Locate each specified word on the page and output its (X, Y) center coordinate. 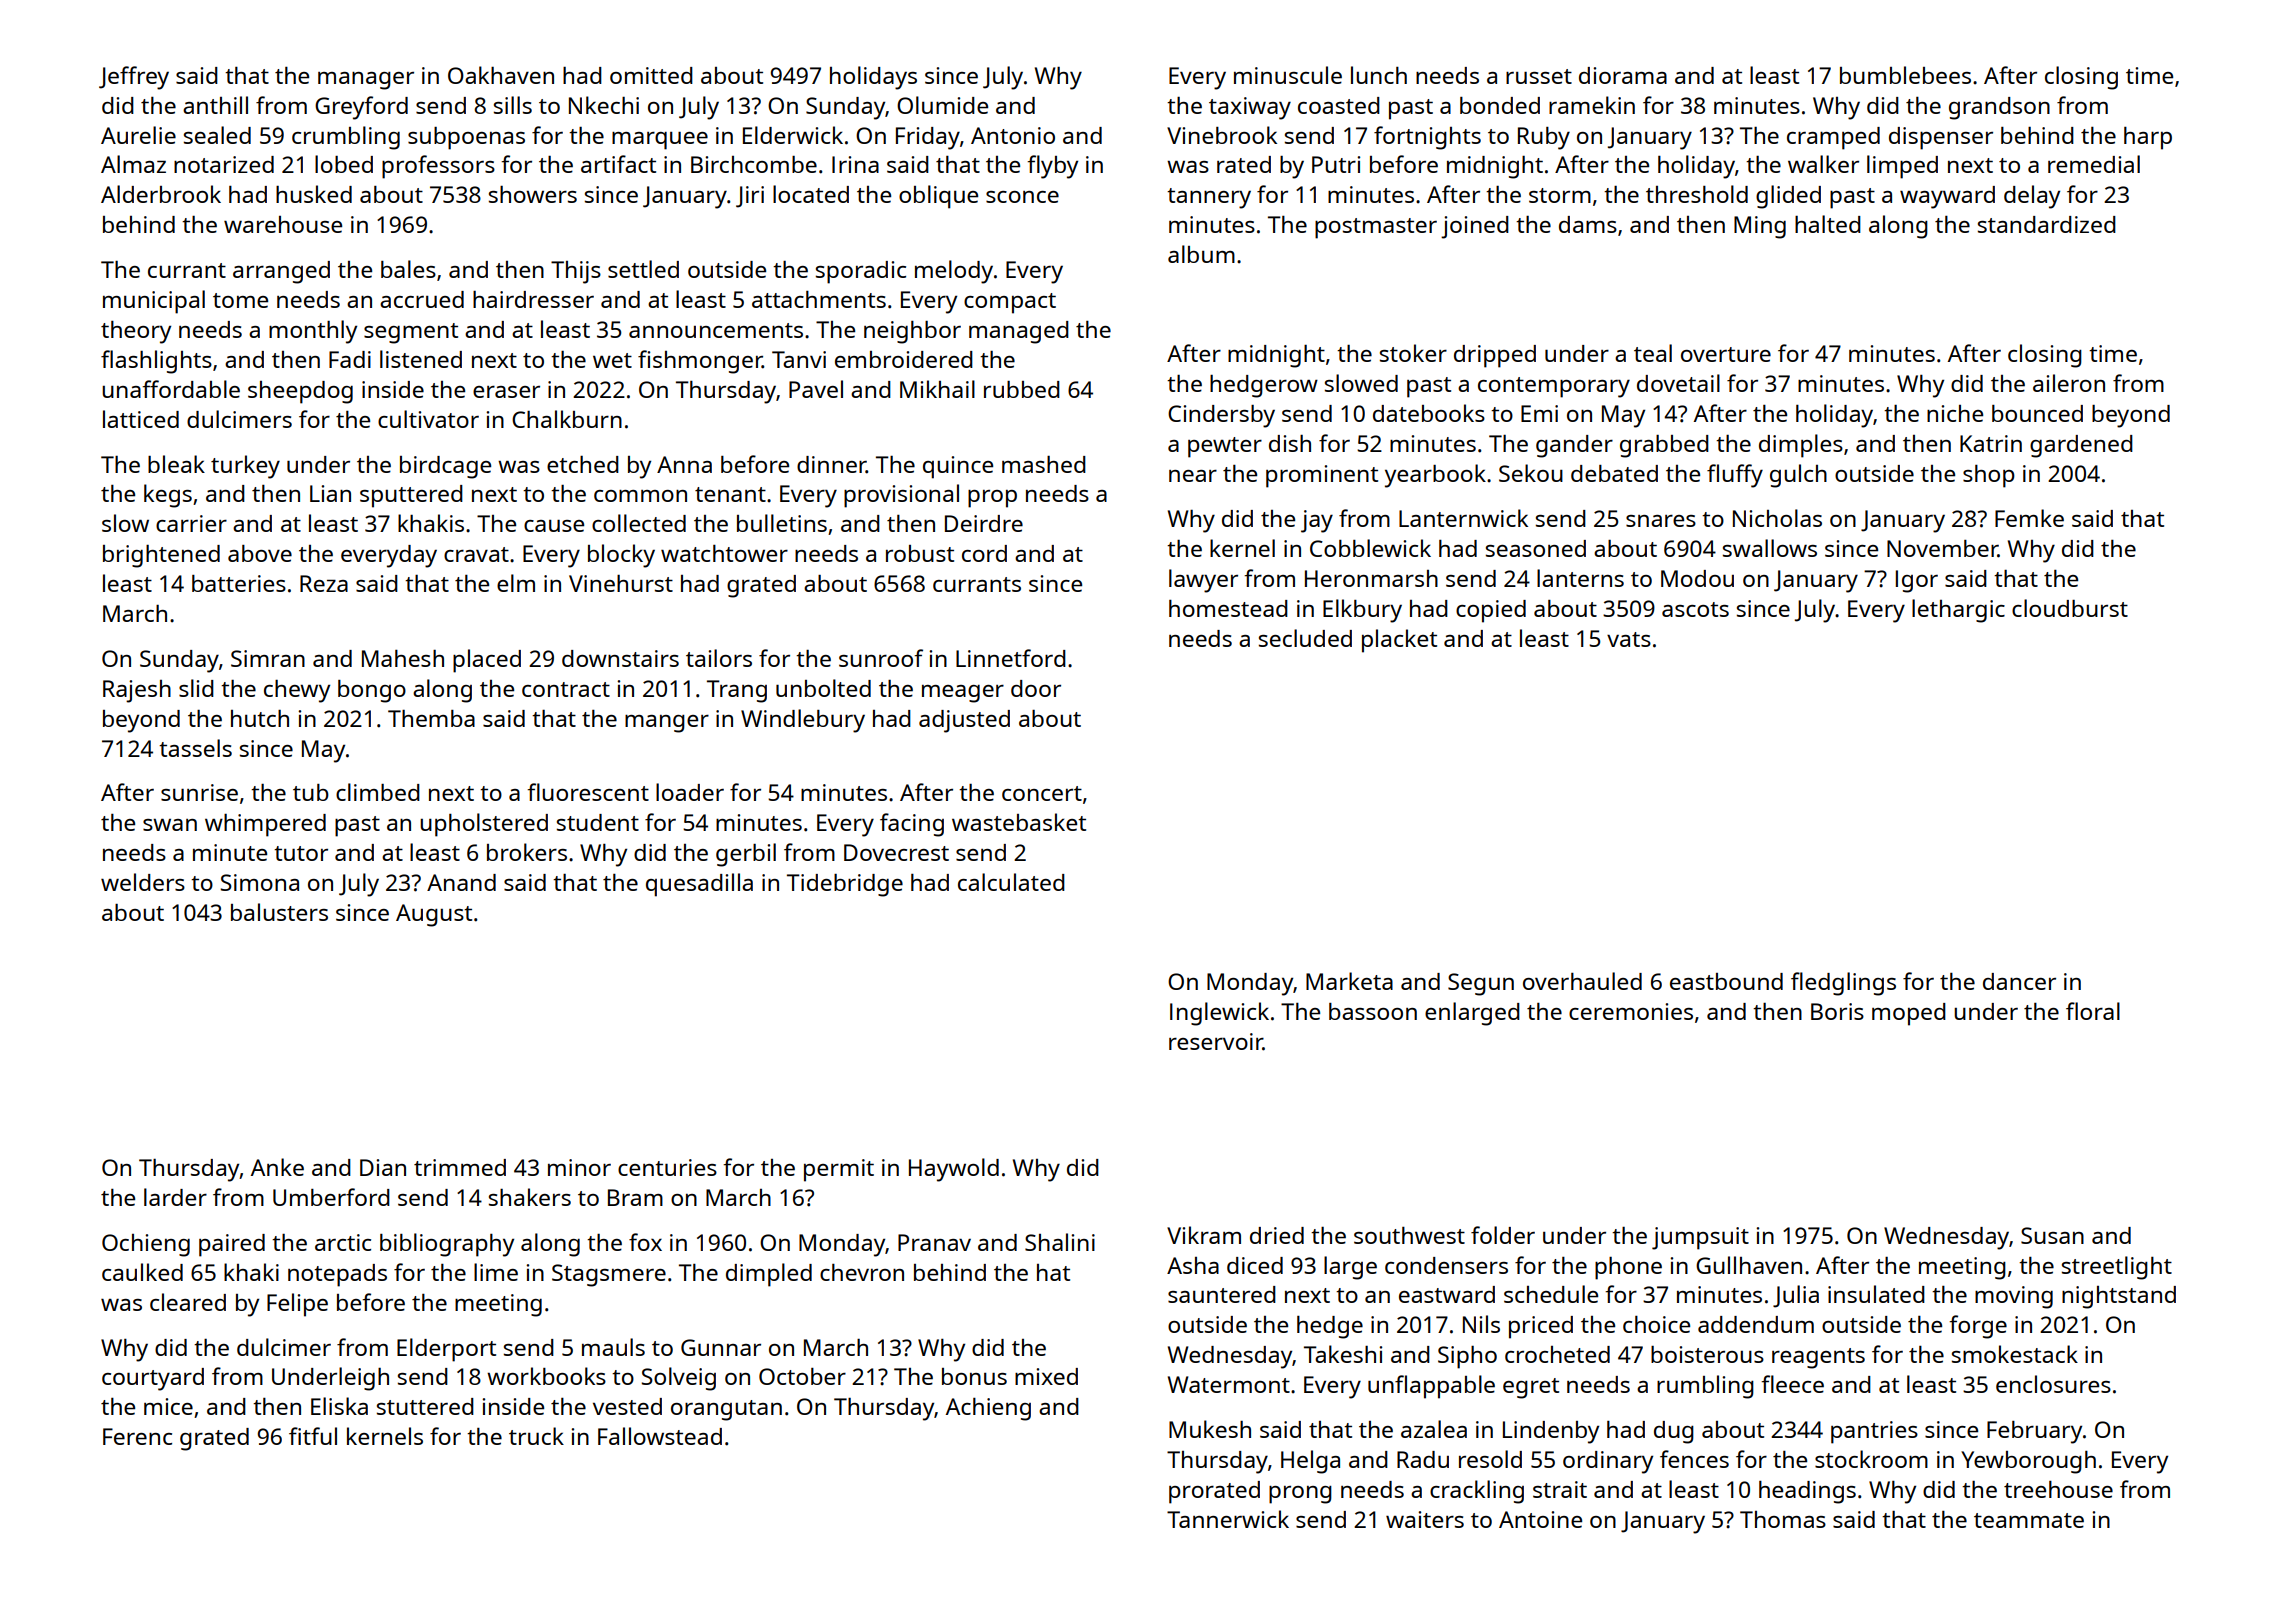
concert (1042, 793)
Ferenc (137, 1436)
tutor (301, 853)
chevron (862, 1272)
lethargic (1958, 611)
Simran (268, 658)
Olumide (942, 105)
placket (1399, 641)
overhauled (1582, 981)
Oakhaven (501, 75)
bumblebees (1905, 75)
